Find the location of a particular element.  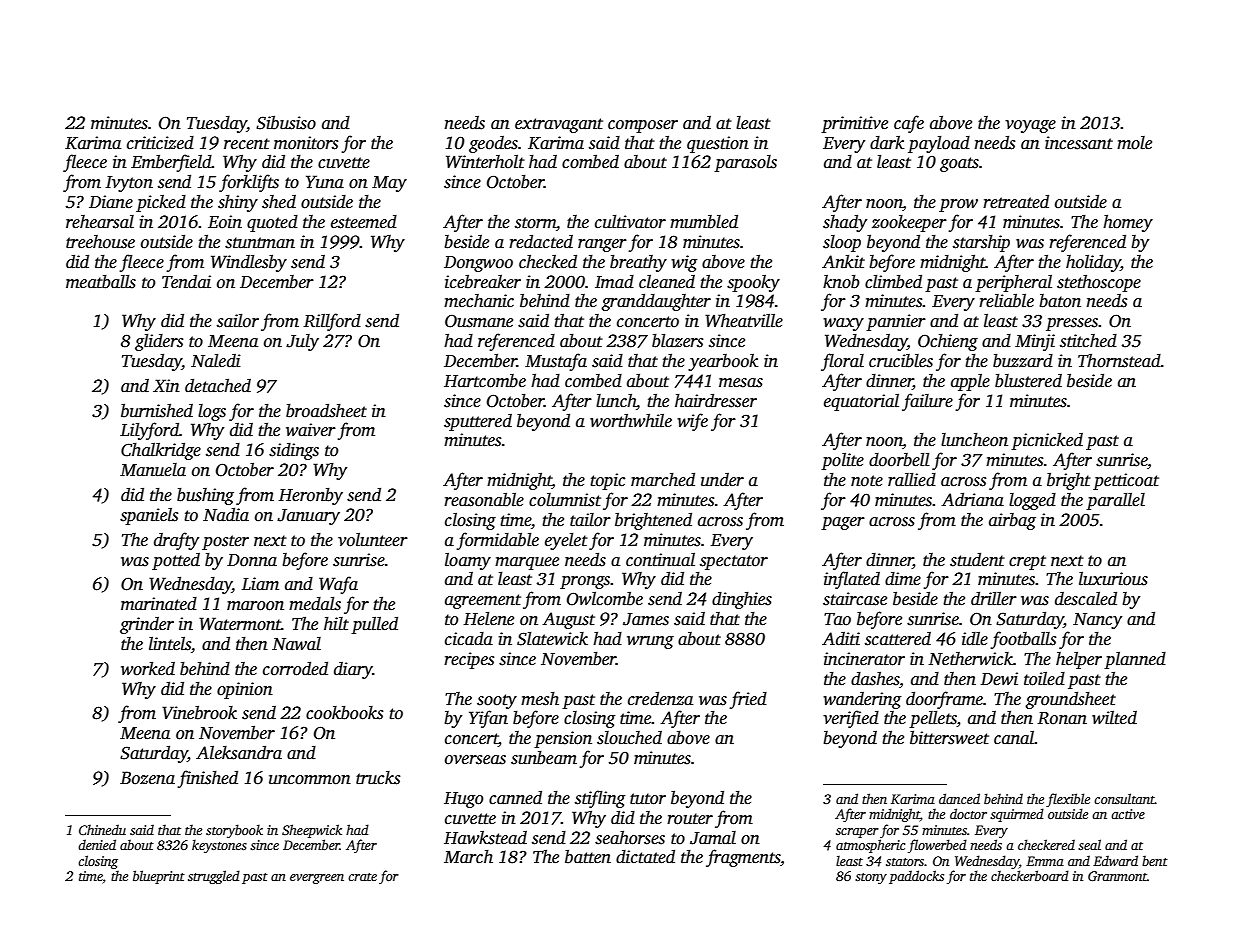

crate is located at coordinates (362, 877).
